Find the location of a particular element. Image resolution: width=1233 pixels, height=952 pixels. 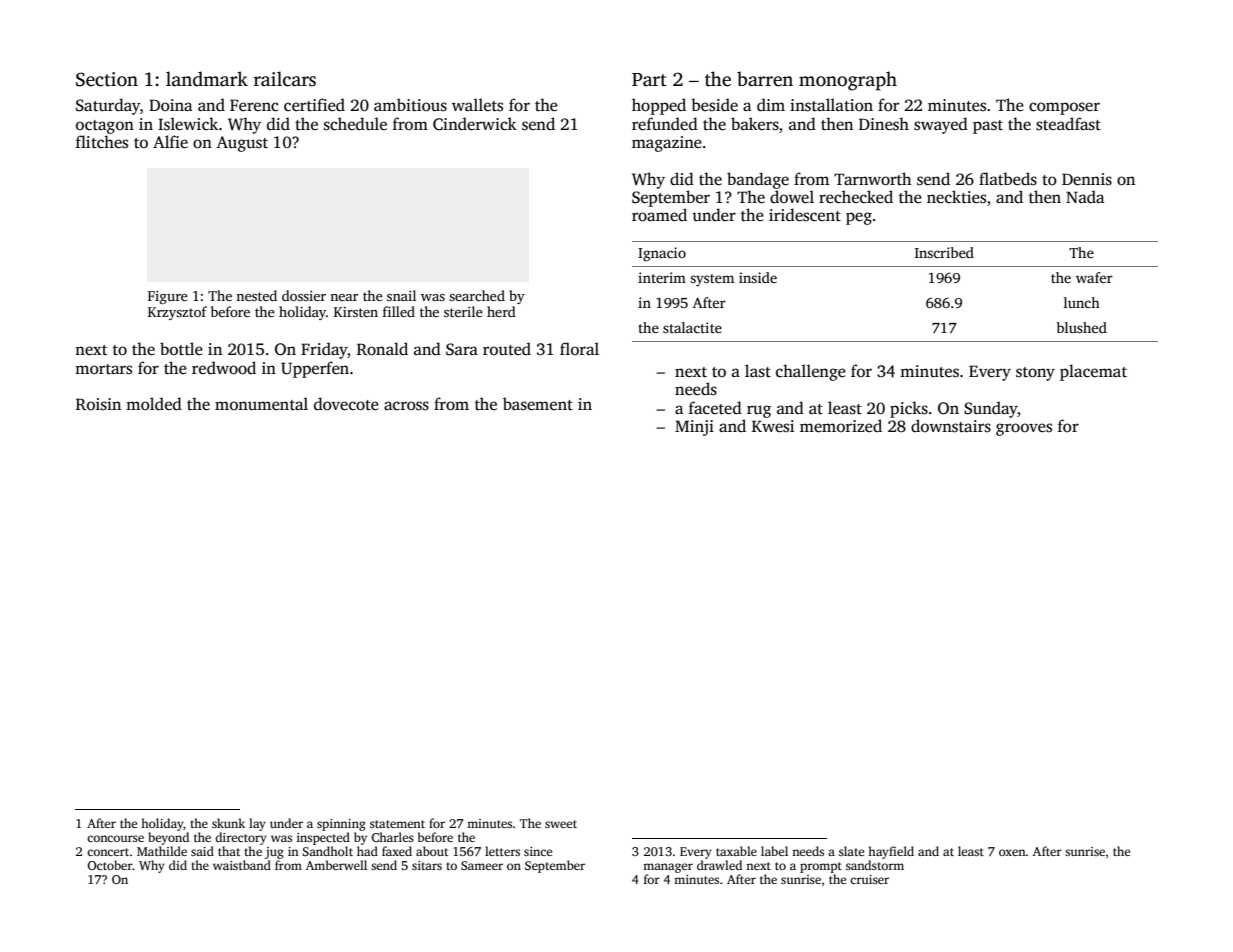

grooves is located at coordinates (1024, 429).
